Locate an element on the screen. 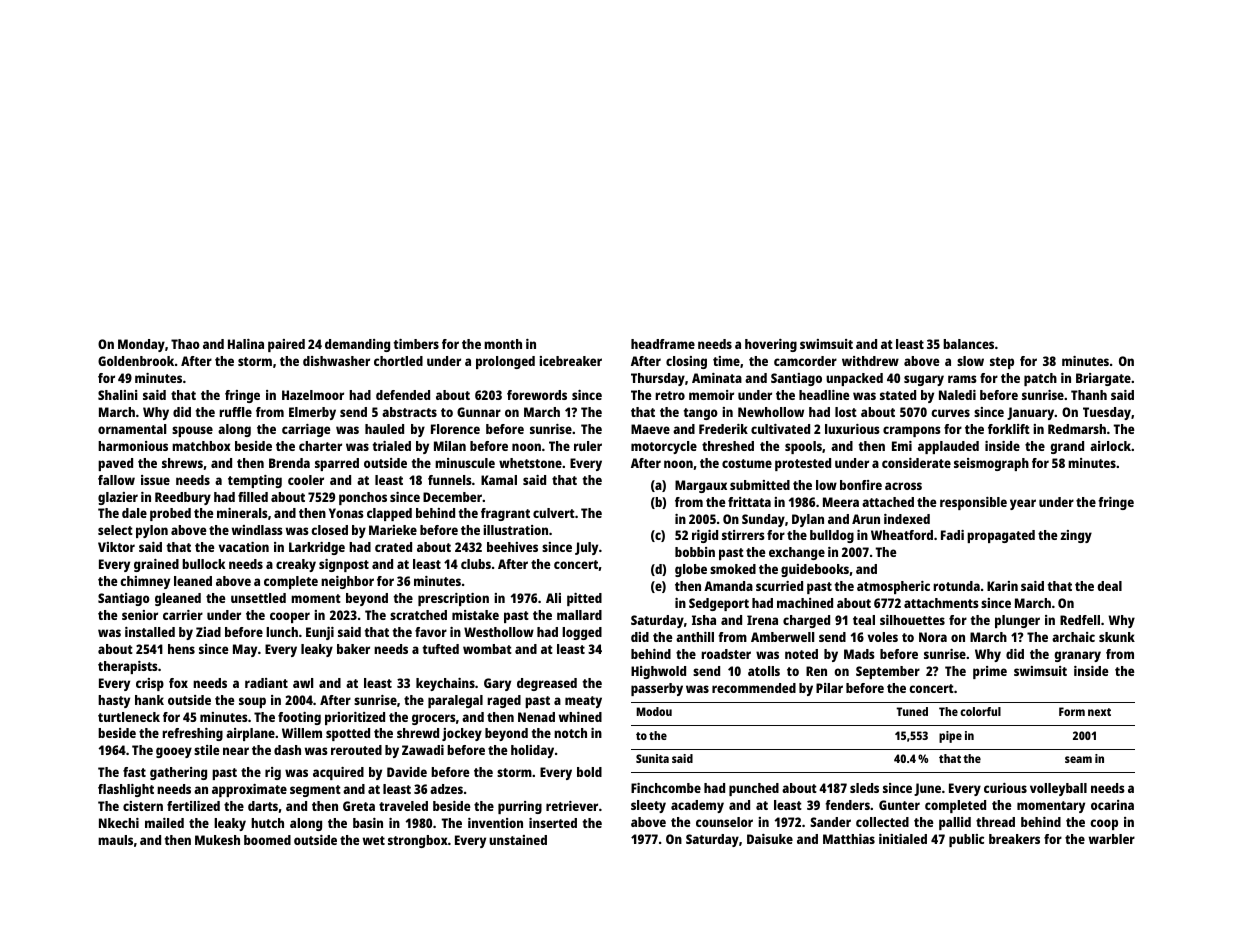 Image resolution: width=1233 pixels, height=952 pixels. timbers is located at coordinates (416, 344).
